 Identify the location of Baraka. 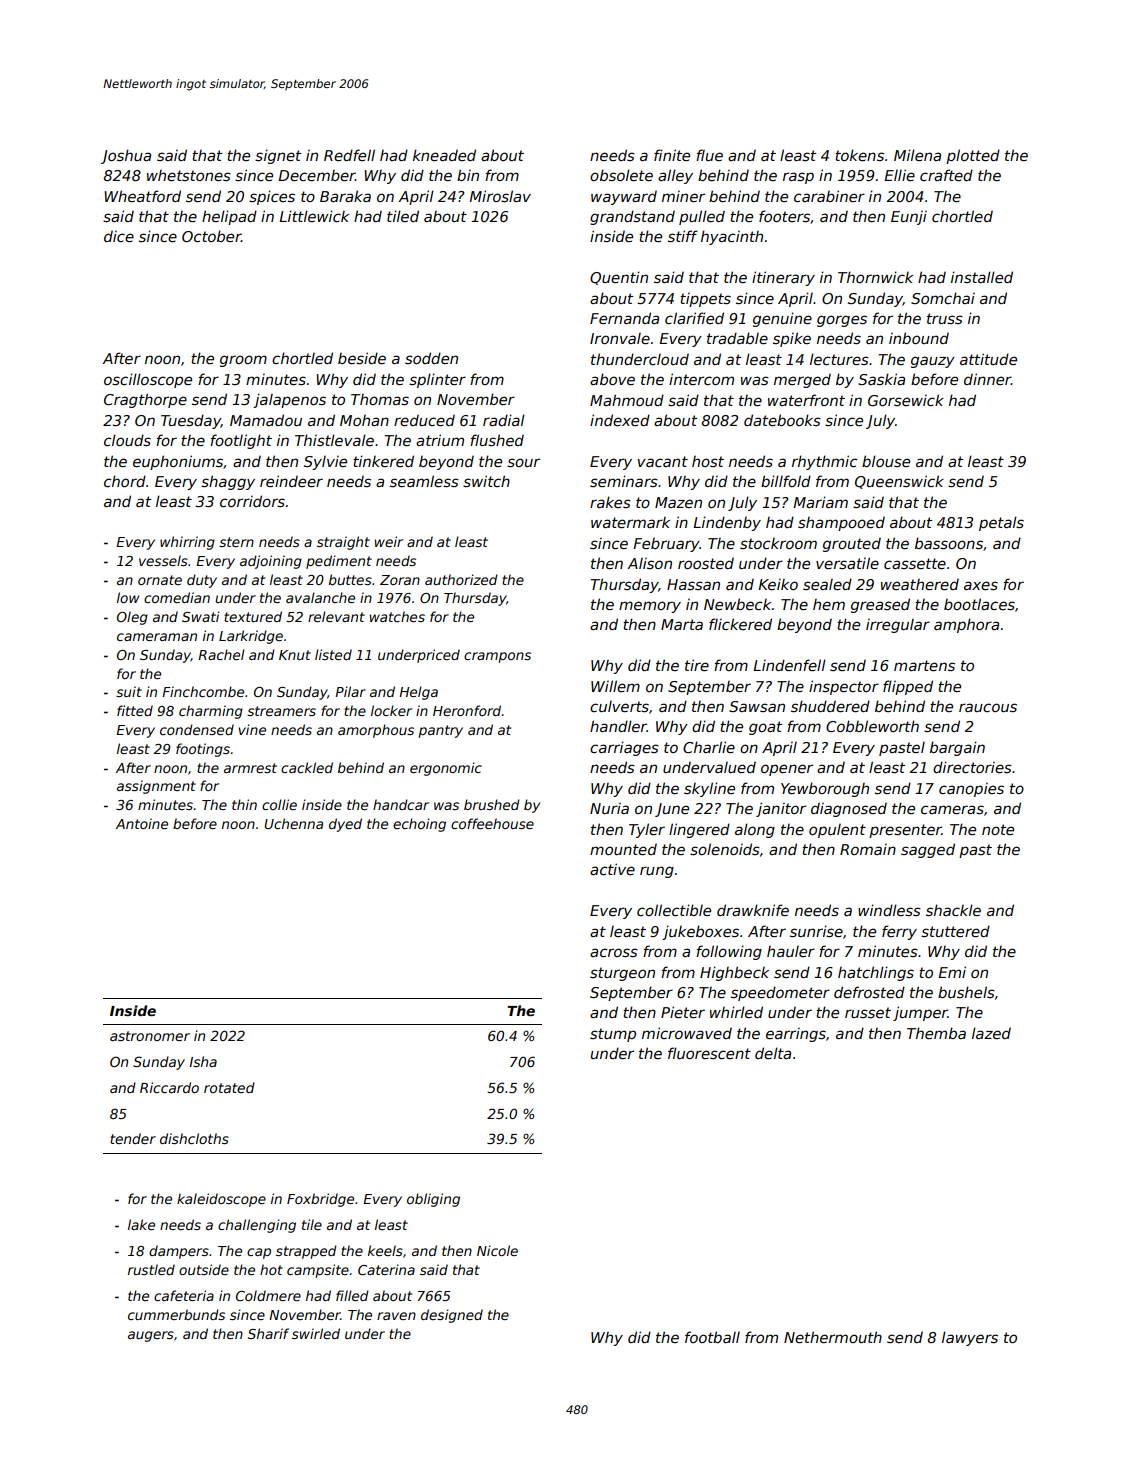
(345, 196).
